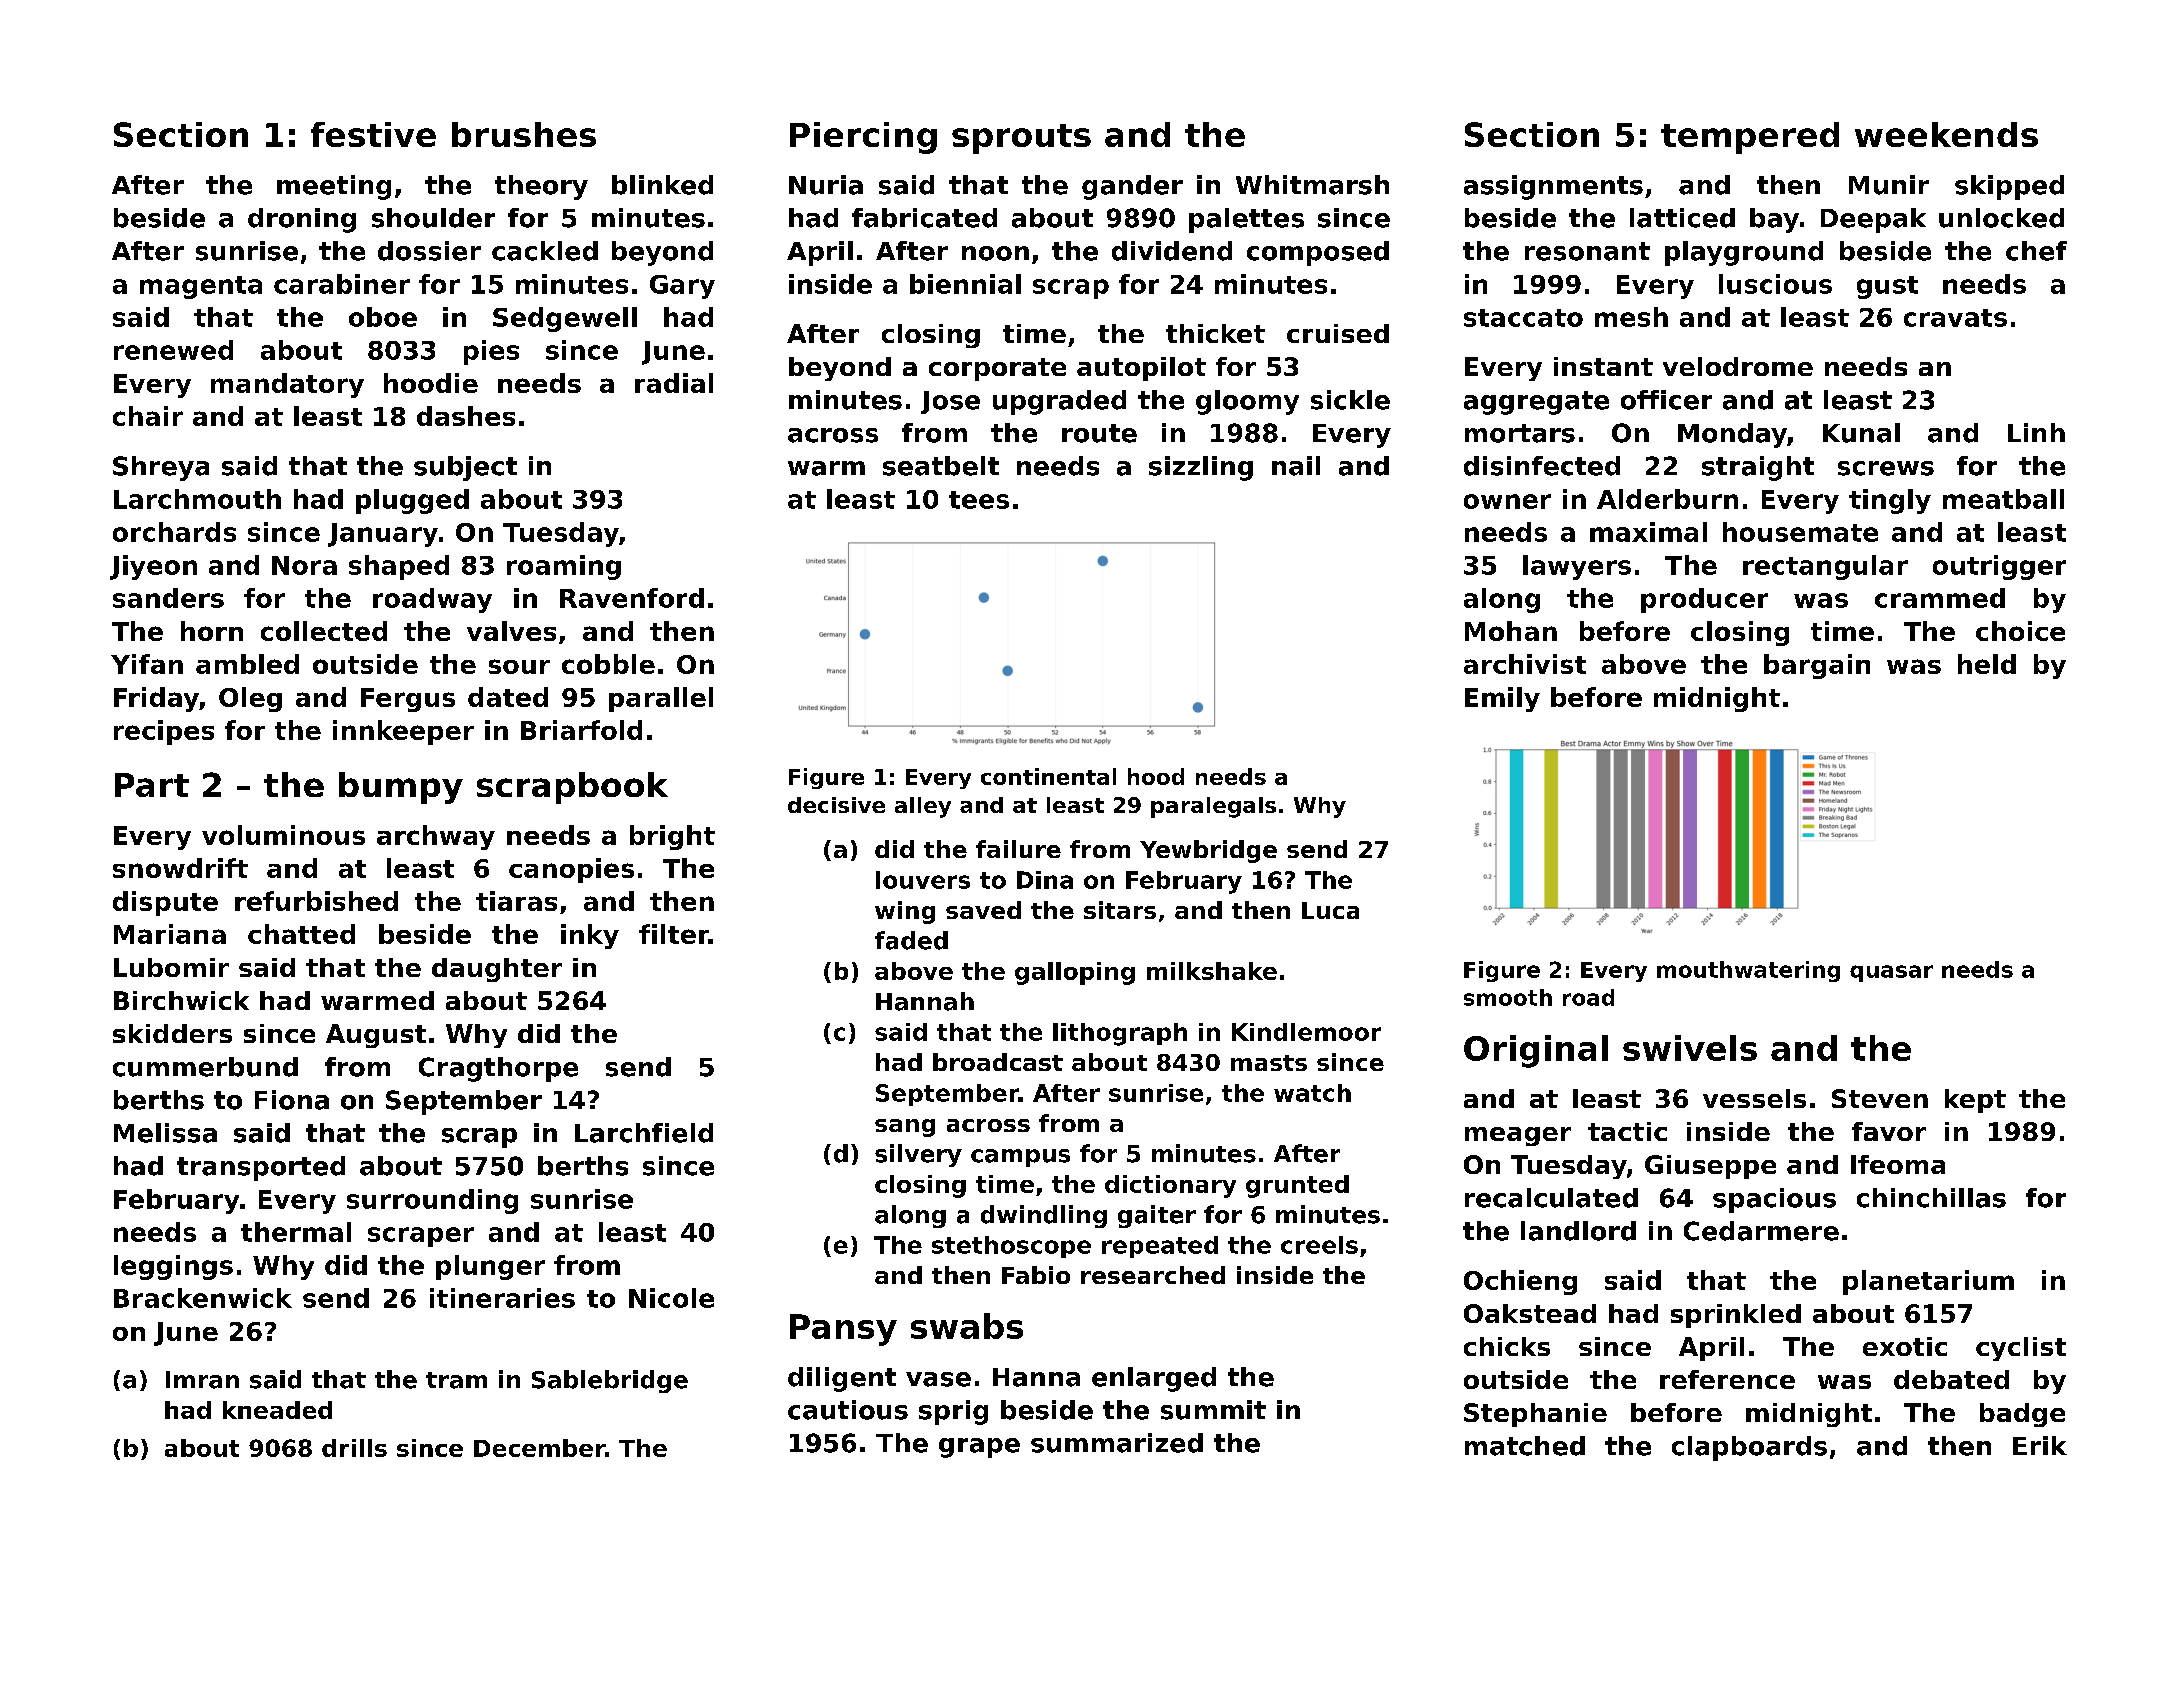 Image resolution: width=2178 pixels, height=1683 pixels. Describe the element at coordinates (1208, 851) in the document. I see `Yewbridge` at that location.
